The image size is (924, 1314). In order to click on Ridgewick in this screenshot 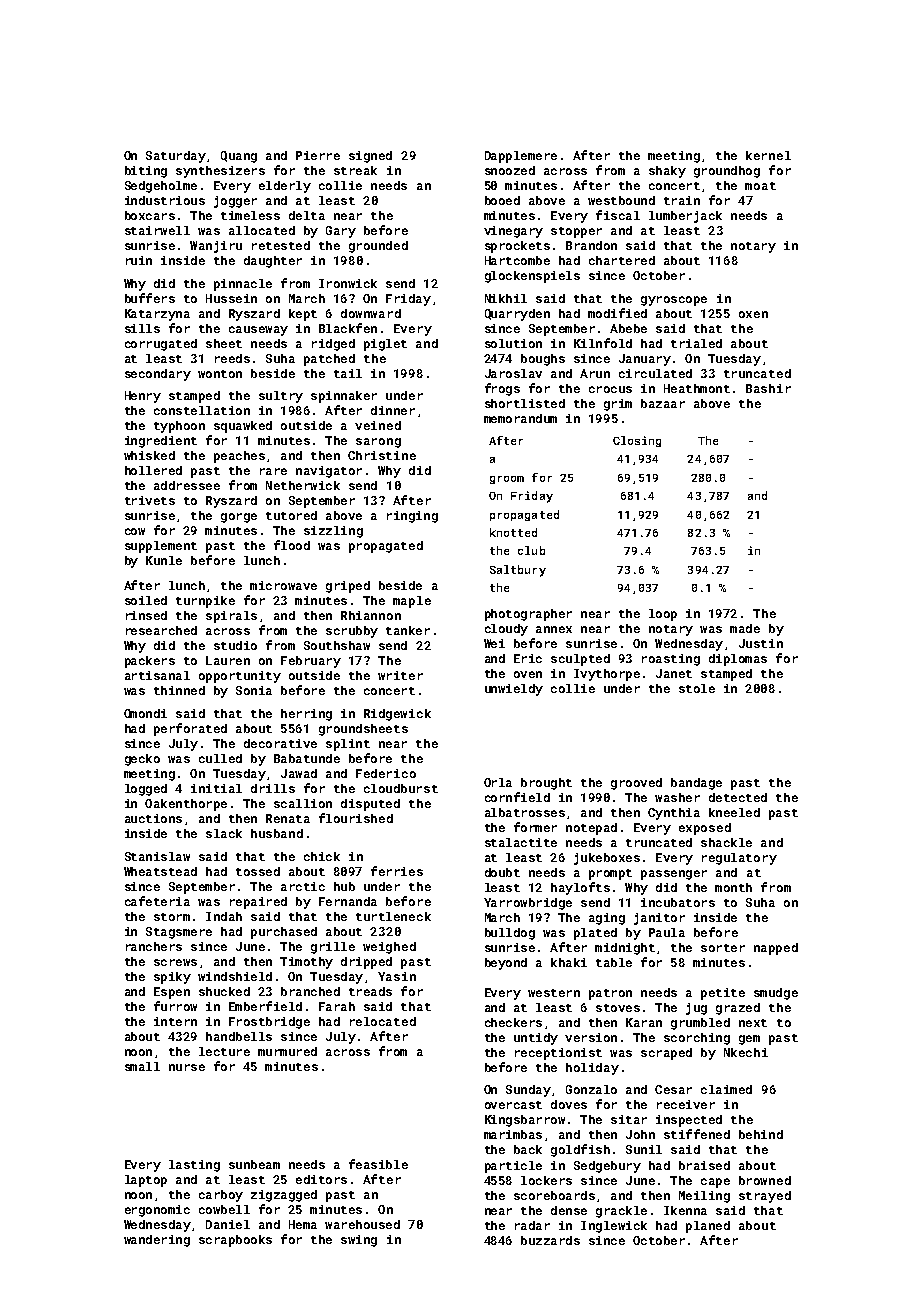, I will do `click(397, 715)`.
